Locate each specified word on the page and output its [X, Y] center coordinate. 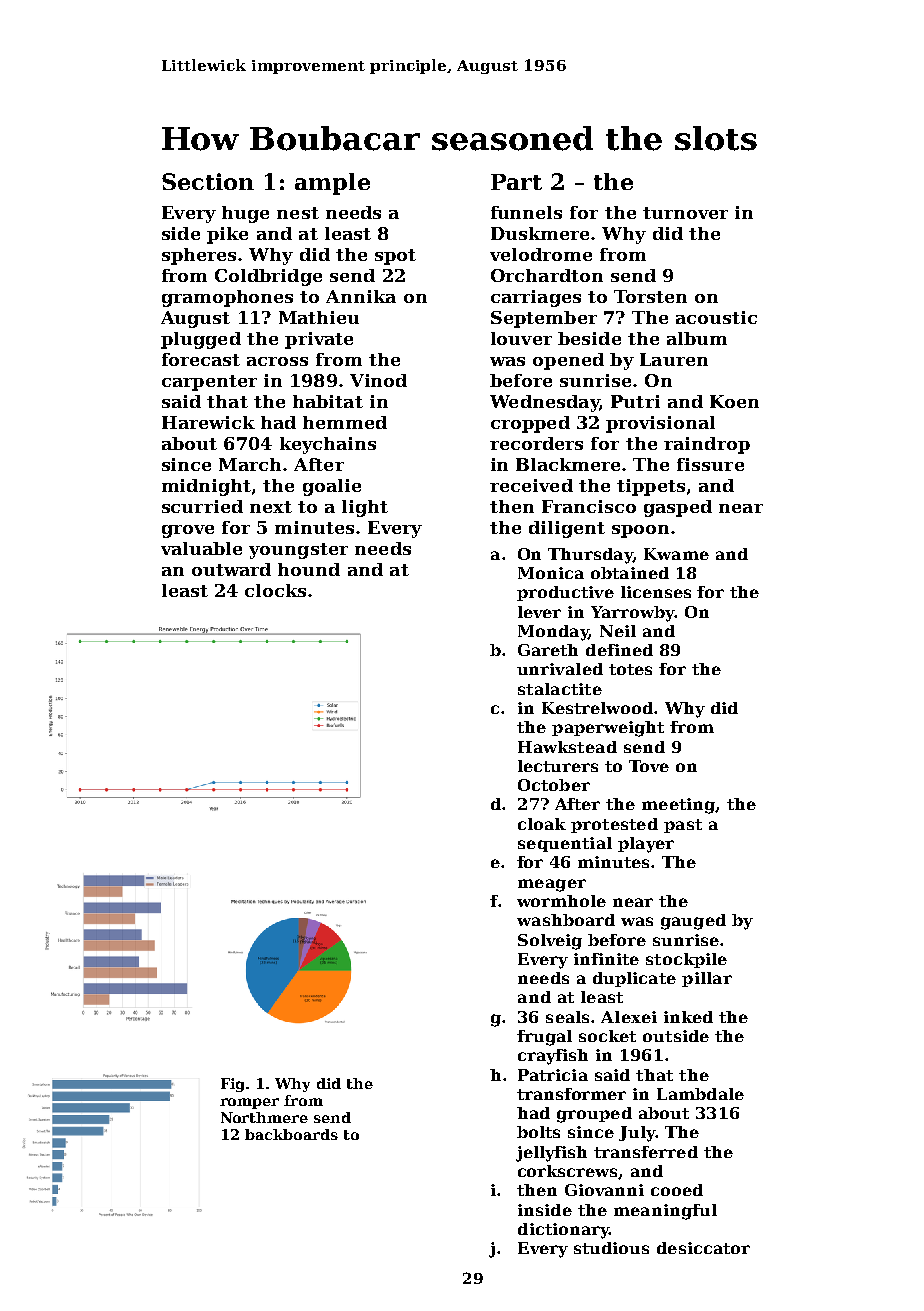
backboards [291, 1134]
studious [611, 1248]
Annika [361, 296]
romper [249, 1103]
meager [552, 885]
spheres [199, 256]
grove [188, 531]
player [646, 845]
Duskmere [540, 233]
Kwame [676, 554]
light [365, 508]
